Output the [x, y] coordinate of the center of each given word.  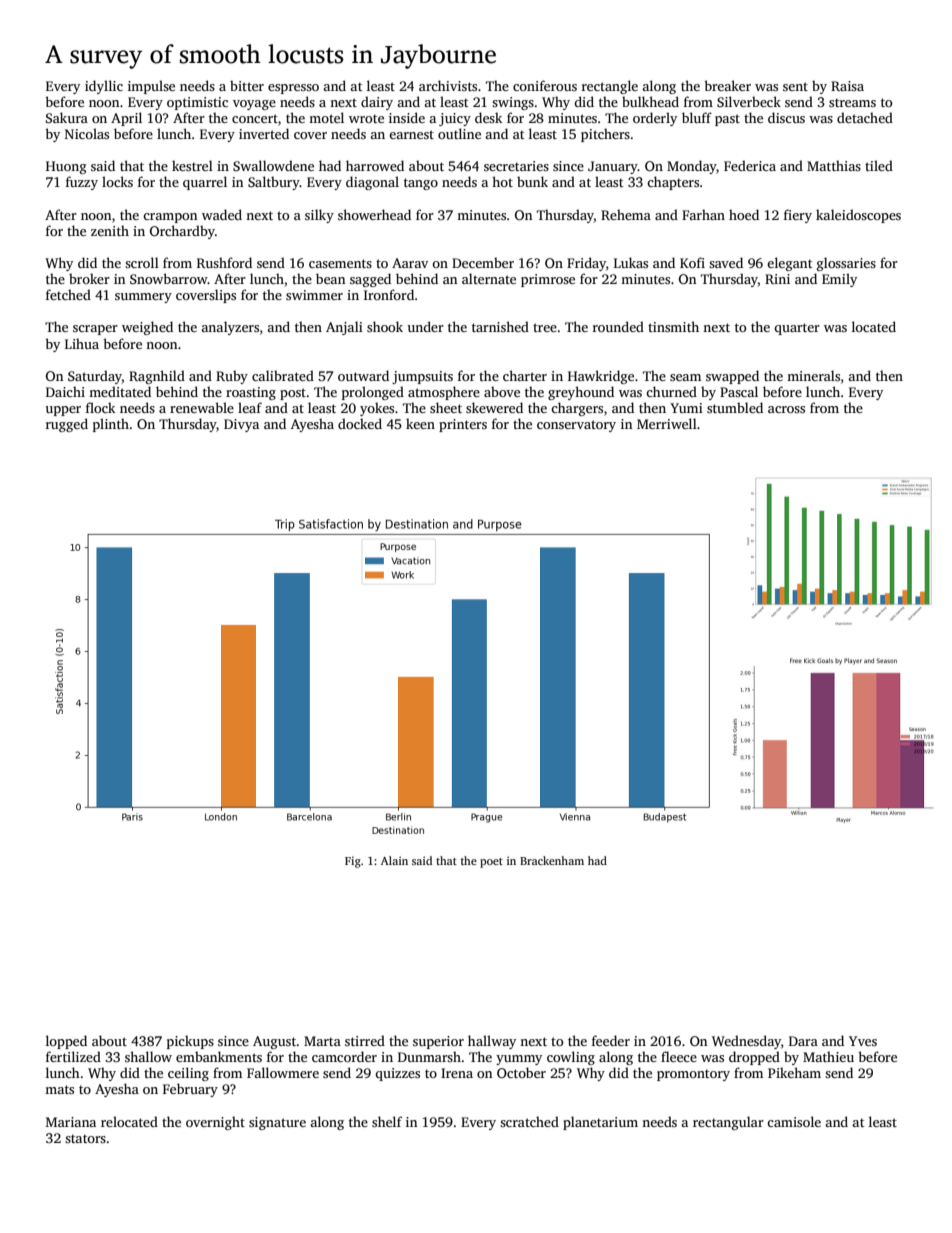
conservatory [576, 426]
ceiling [188, 1074]
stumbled [735, 407]
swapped [732, 377]
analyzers [230, 328]
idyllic [104, 87]
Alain [394, 860]
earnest [411, 134]
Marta [322, 1041]
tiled [879, 165]
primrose [548, 280]
